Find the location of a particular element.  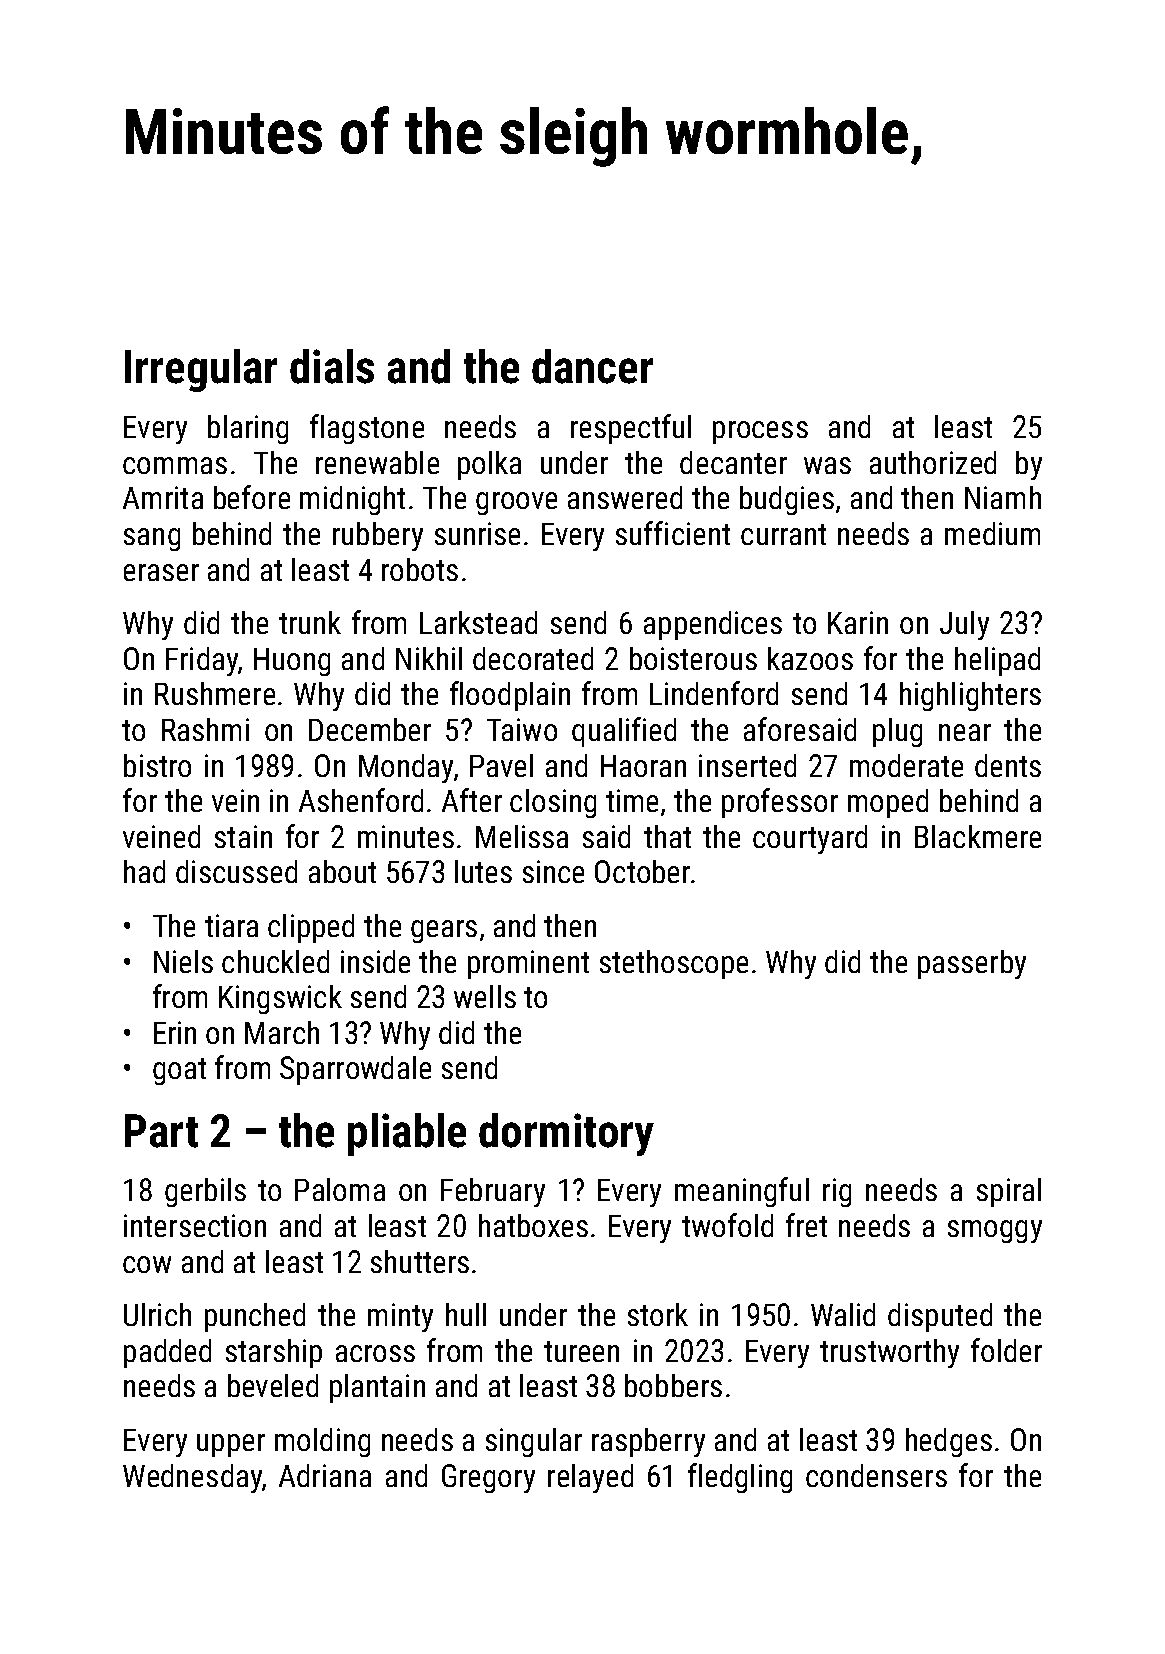

goat is located at coordinates (179, 1071).
